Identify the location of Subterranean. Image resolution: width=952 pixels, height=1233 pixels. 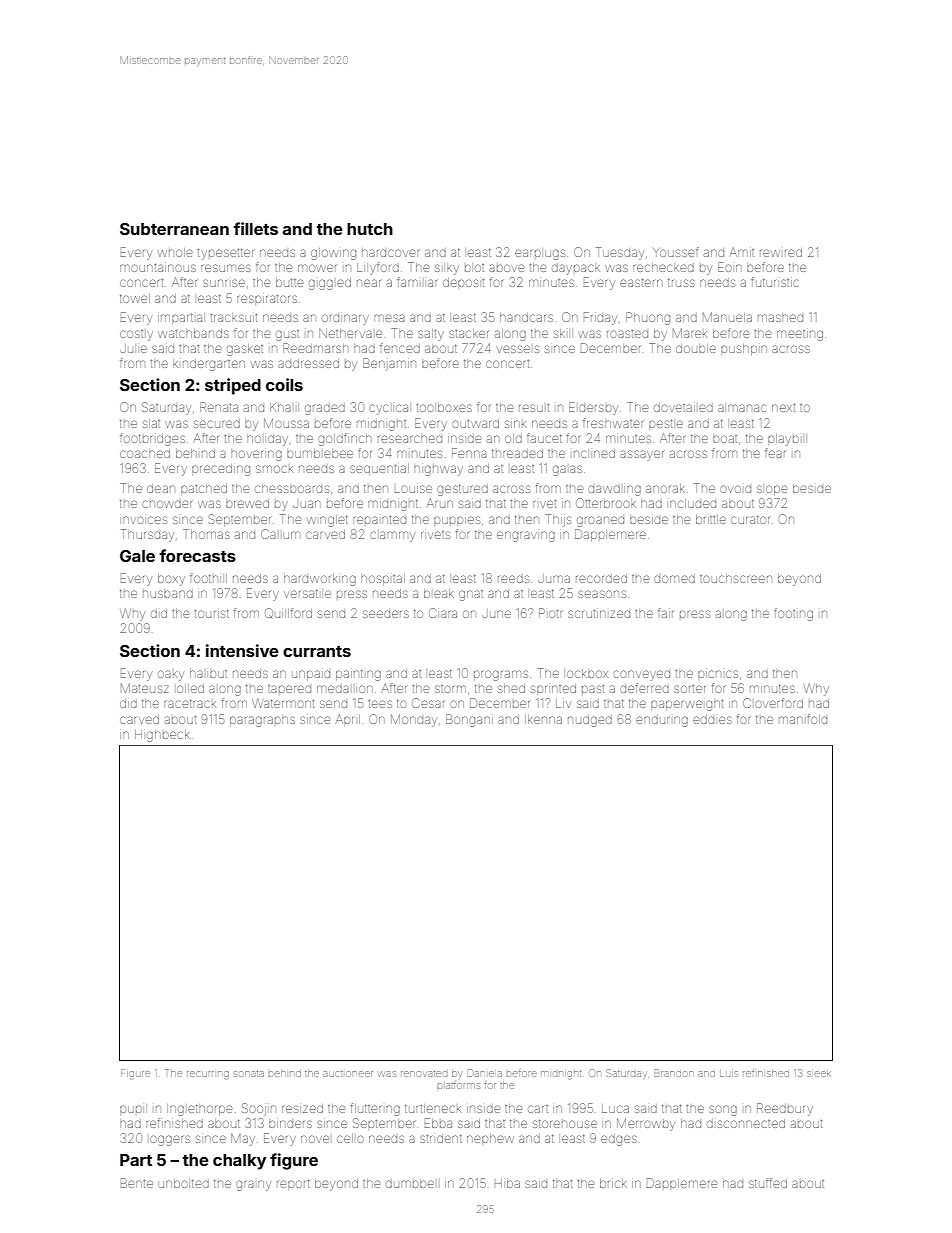
(174, 229).
